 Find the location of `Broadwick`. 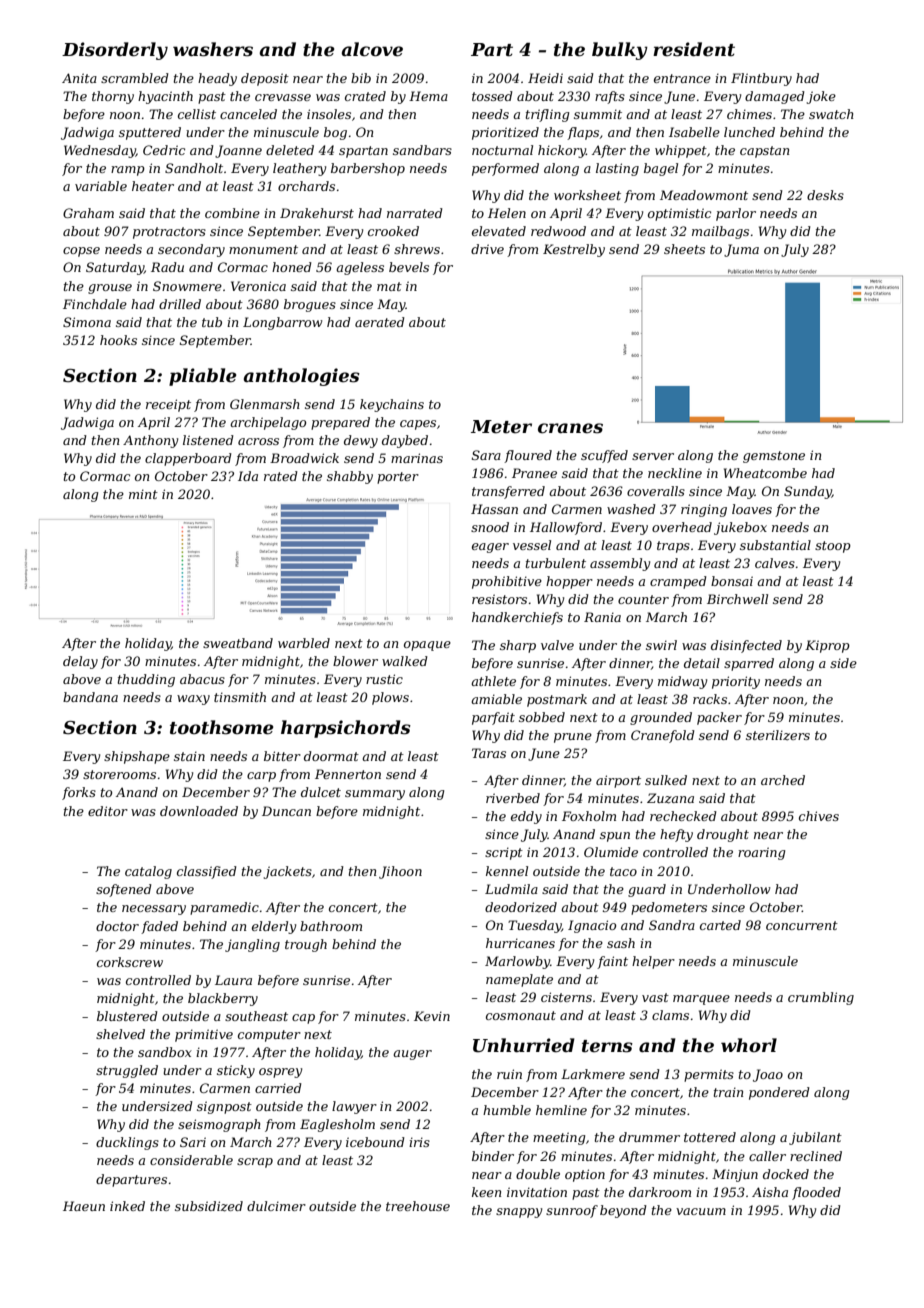

Broadwick is located at coordinates (304, 458).
